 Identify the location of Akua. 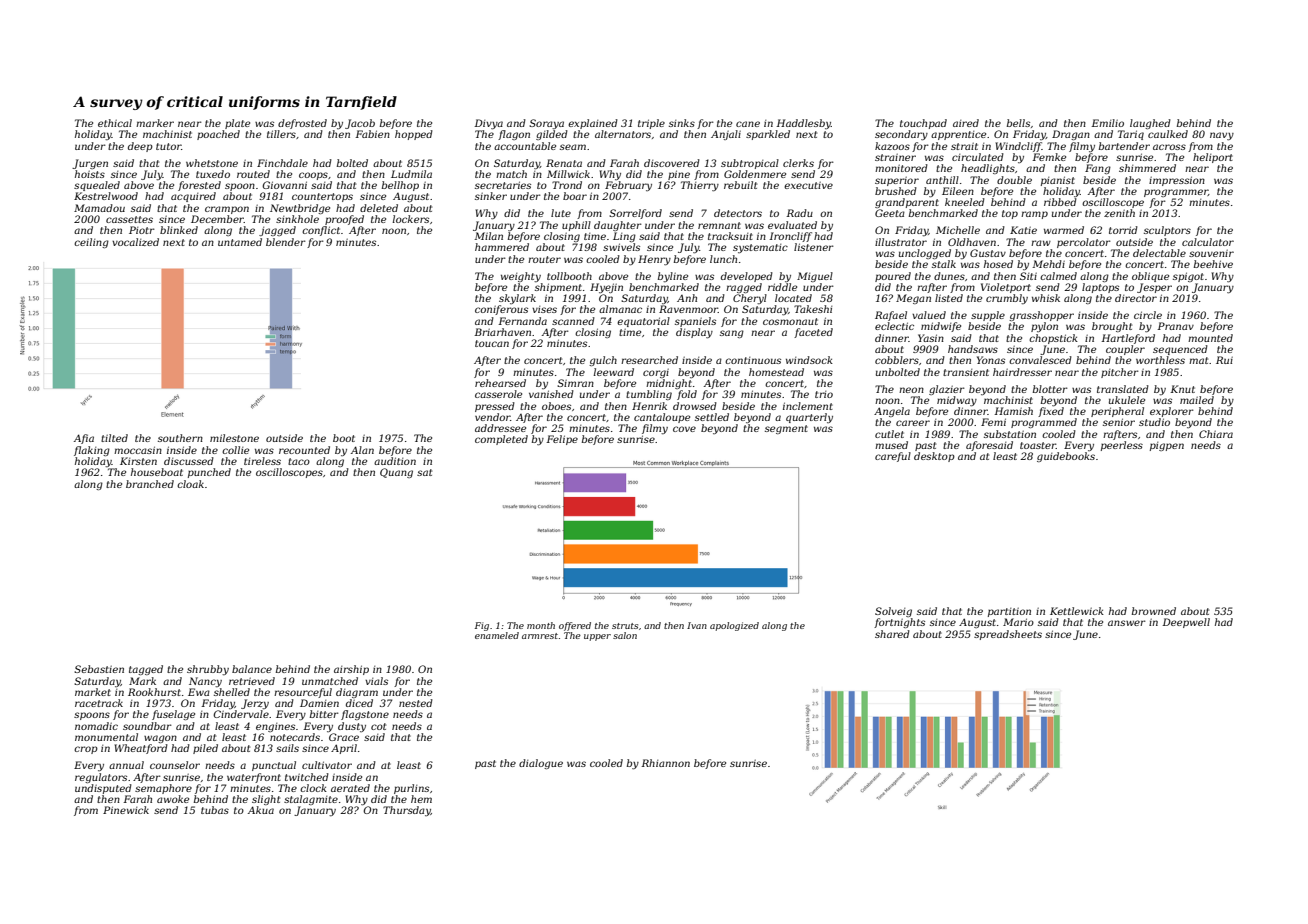
(261, 810).
